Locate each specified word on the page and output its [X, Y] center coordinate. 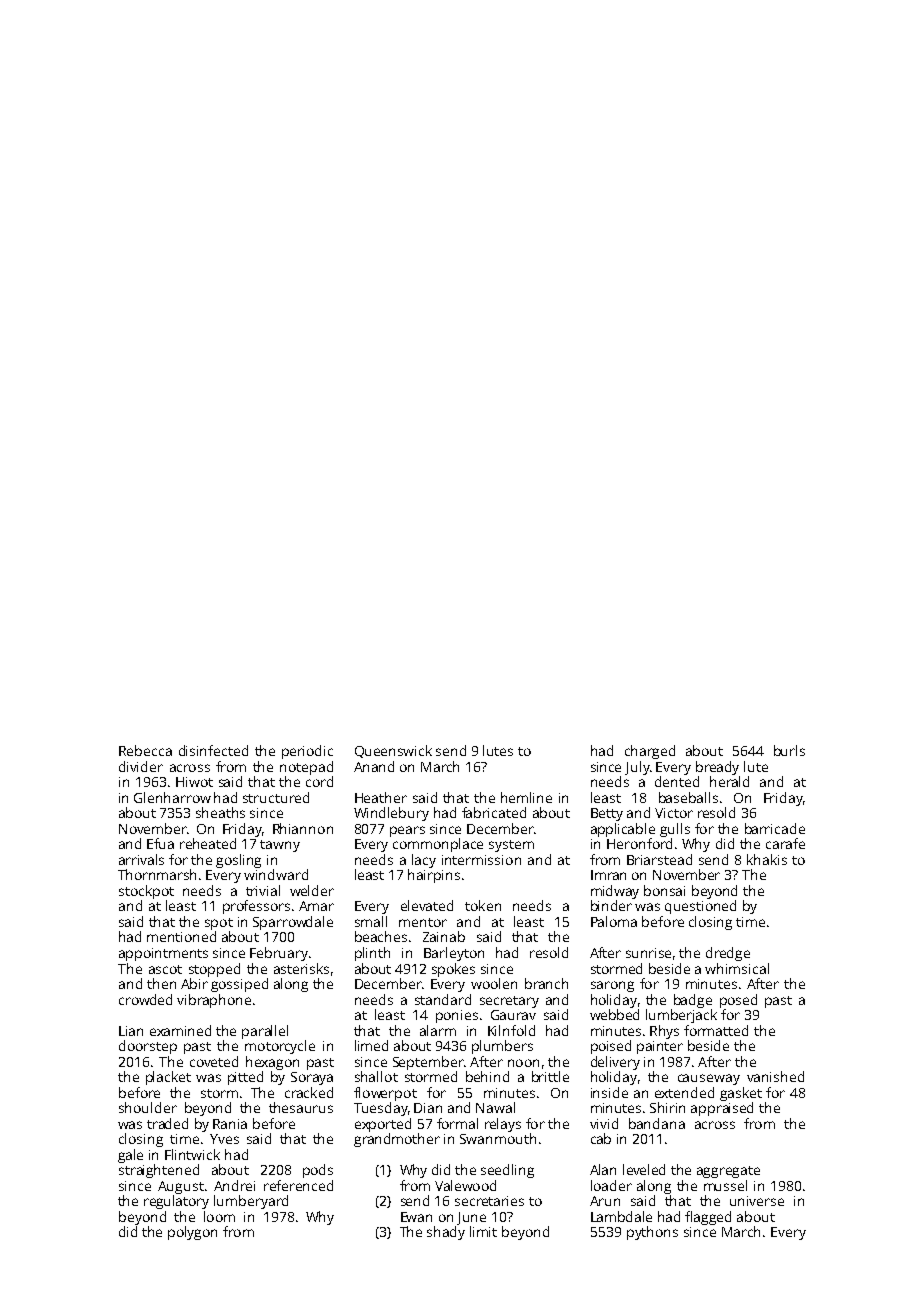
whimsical [737, 968]
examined [180, 1030]
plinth [372, 954]
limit [483, 1231]
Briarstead [659, 859]
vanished [775, 1076]
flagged [708, 1218]
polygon [192, 1233]
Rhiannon [303, 828]
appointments [163, 954]
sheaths [220, 812]
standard [443, 999]
